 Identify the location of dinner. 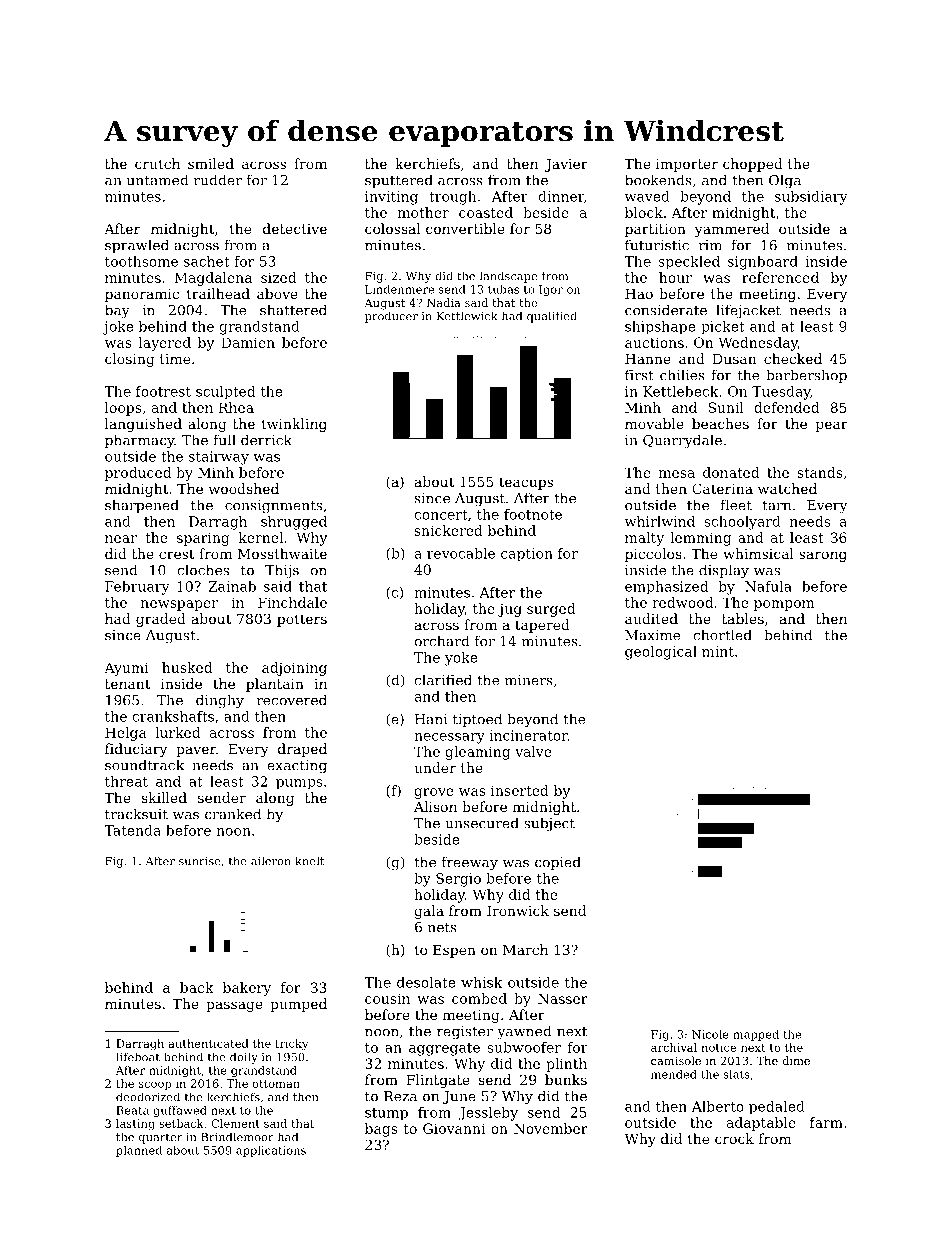
(561, 196).
